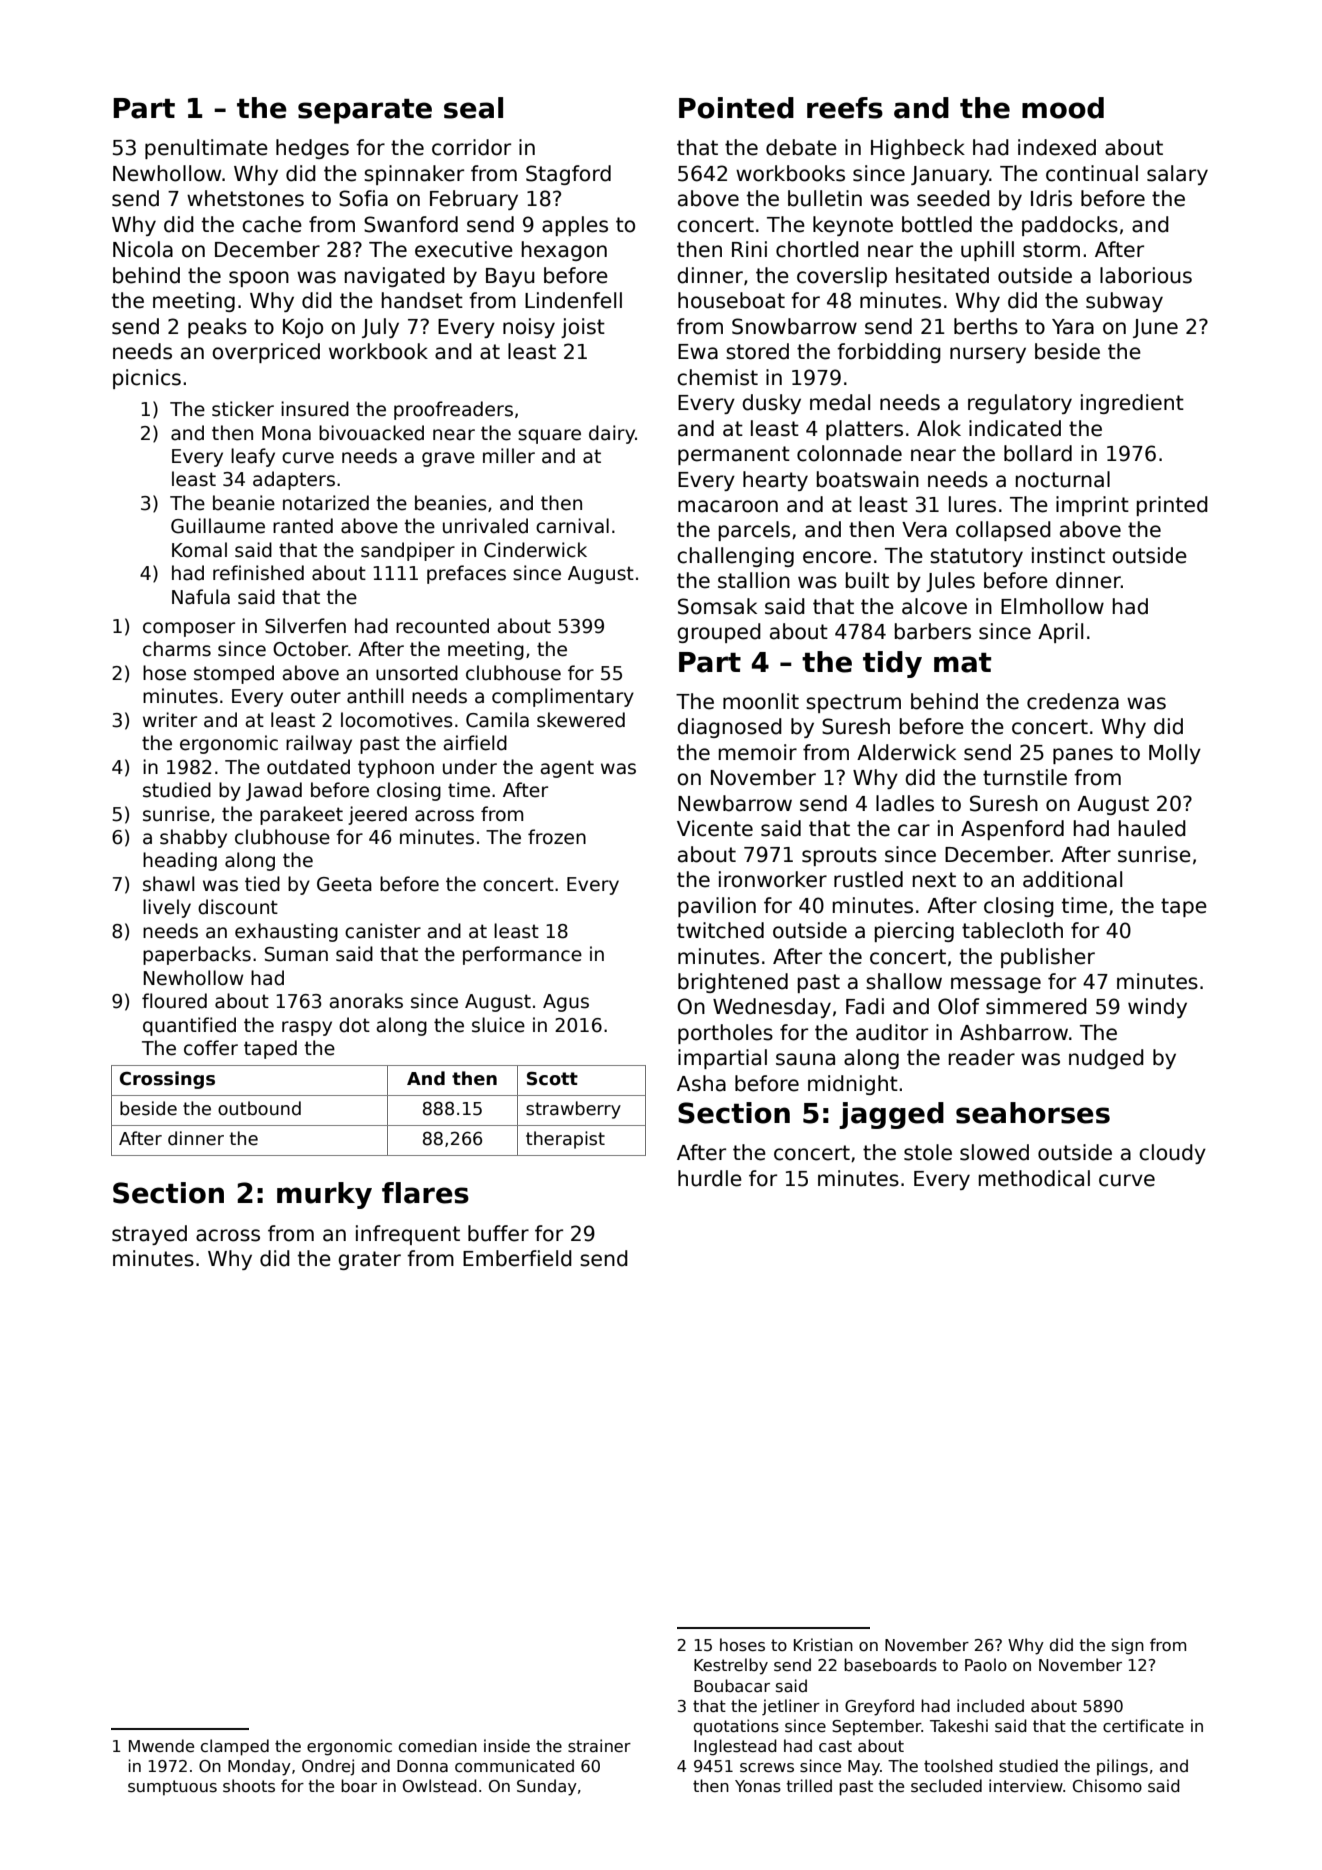 Image resolution: width=1322 pixels, height=1870 pixels. I want to click on mood, so click(1063, 108).
